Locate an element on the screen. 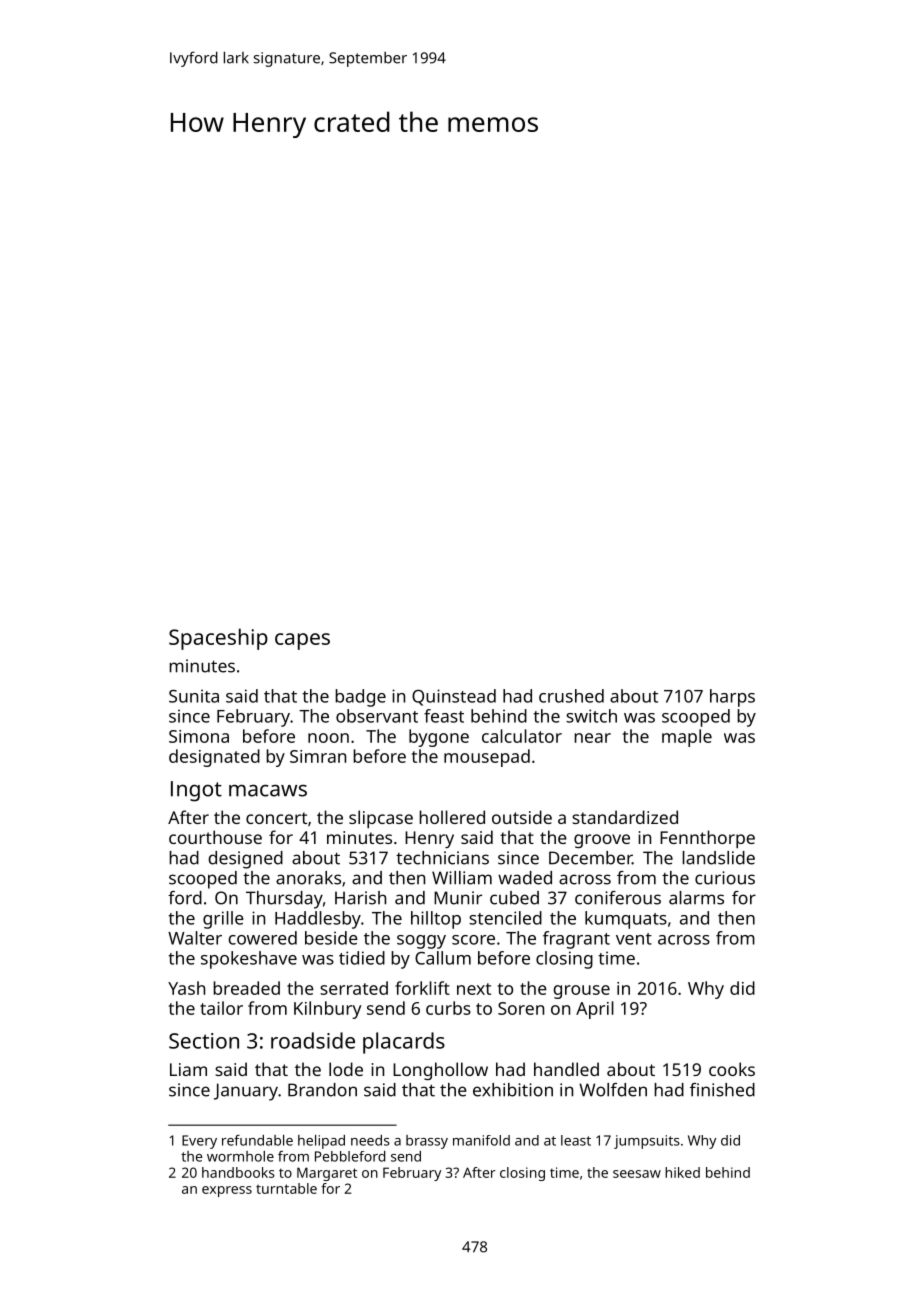 The height and width of the screenshot is (1311, 924). needs is located at coordinates (370, 1140).
